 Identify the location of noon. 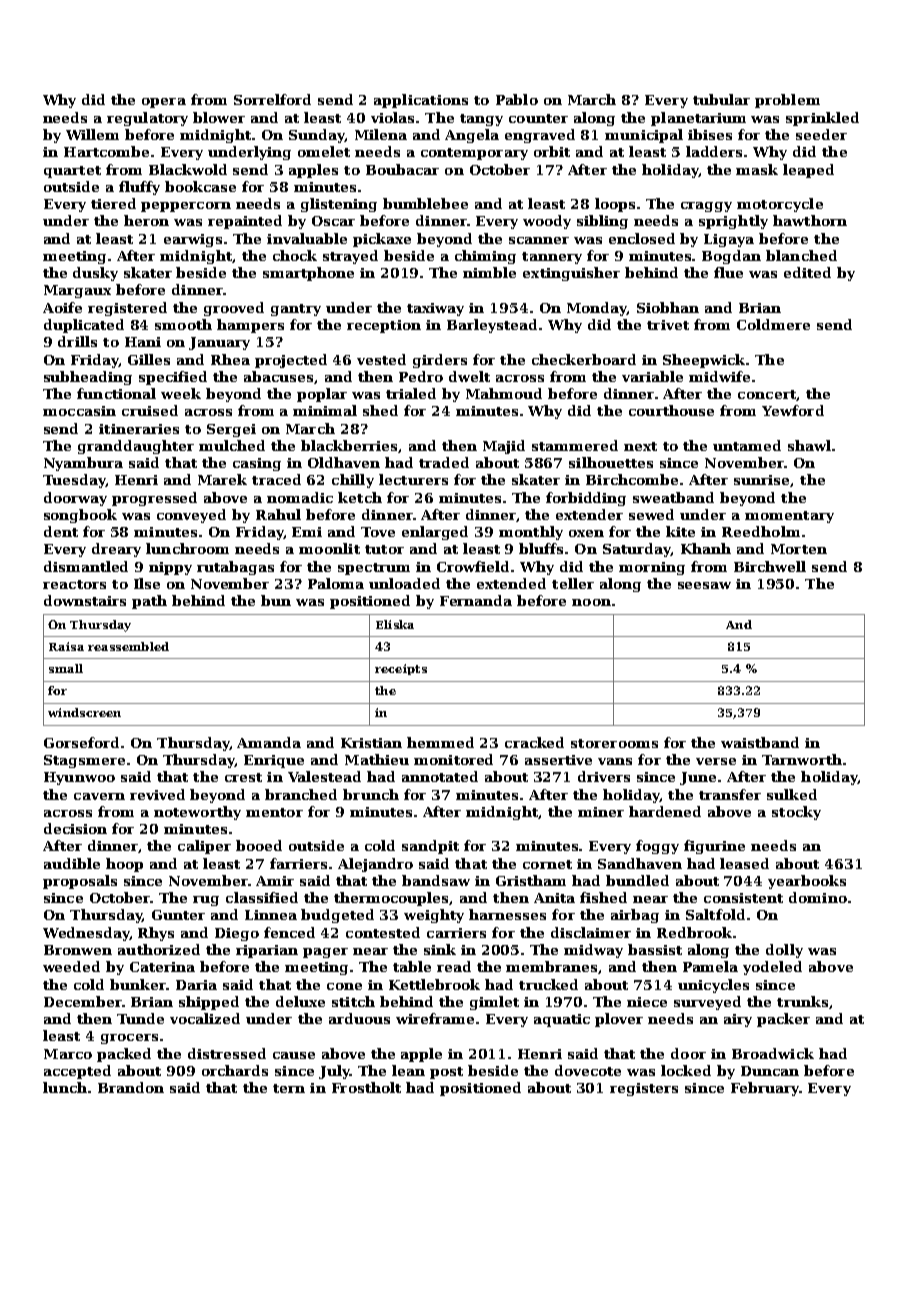
(591, 602).
